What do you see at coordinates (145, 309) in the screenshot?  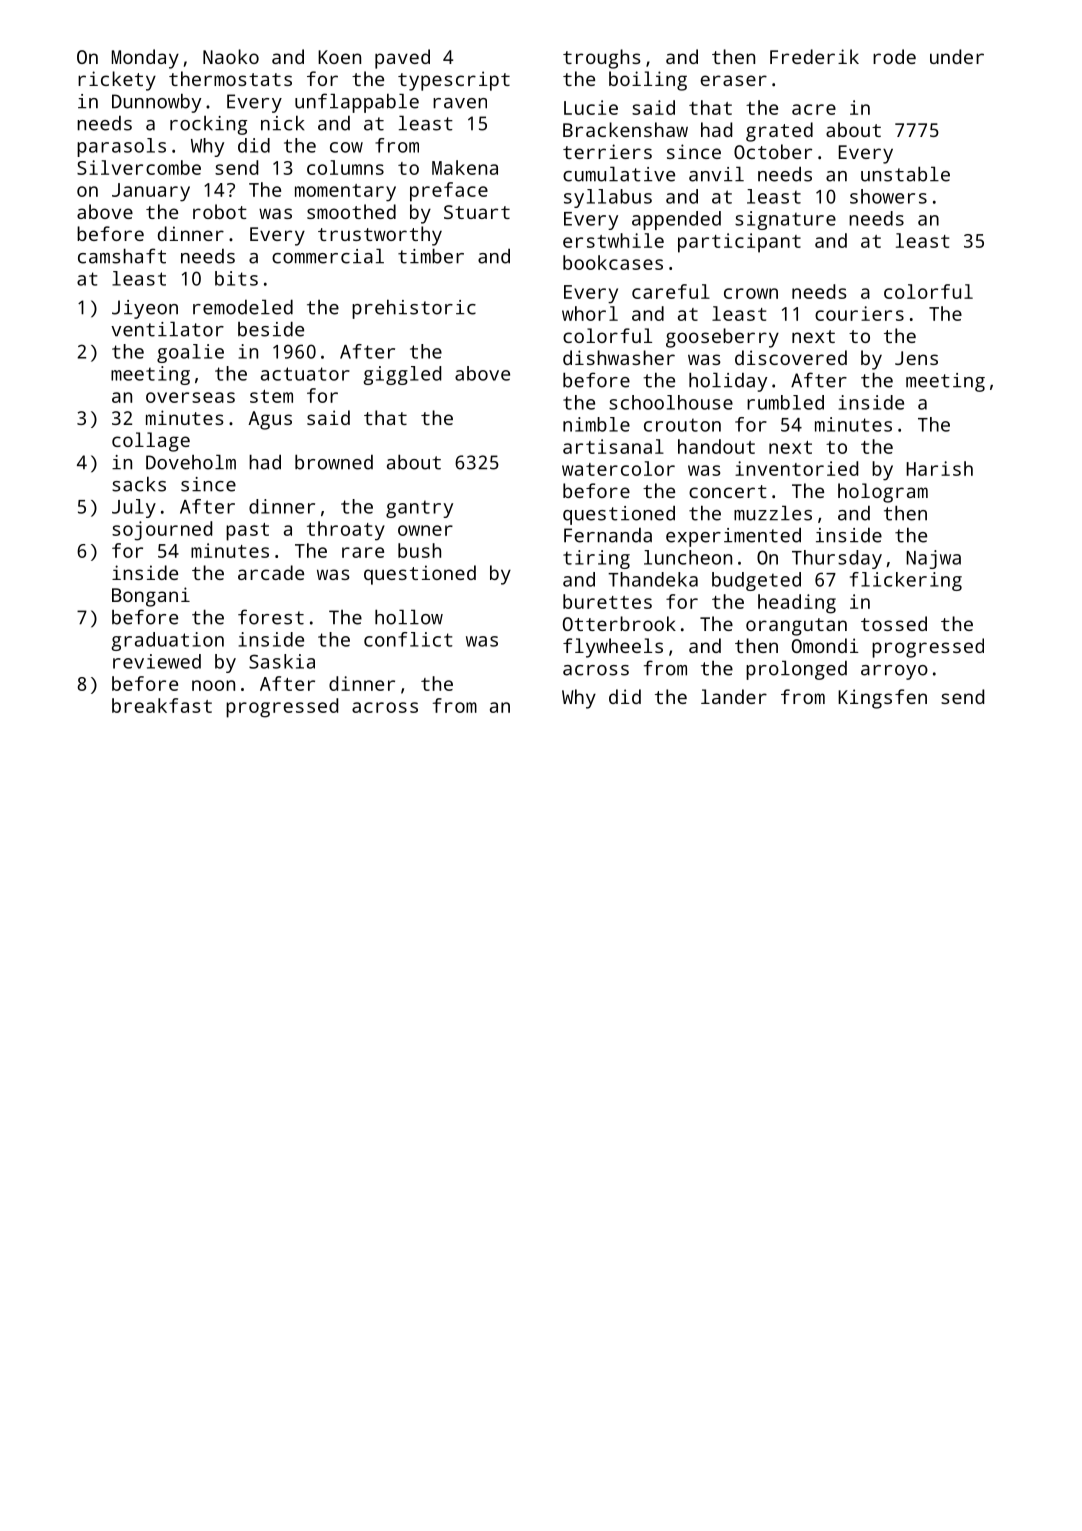 I see `Jiyeon` at bounding box center [145, 309].
